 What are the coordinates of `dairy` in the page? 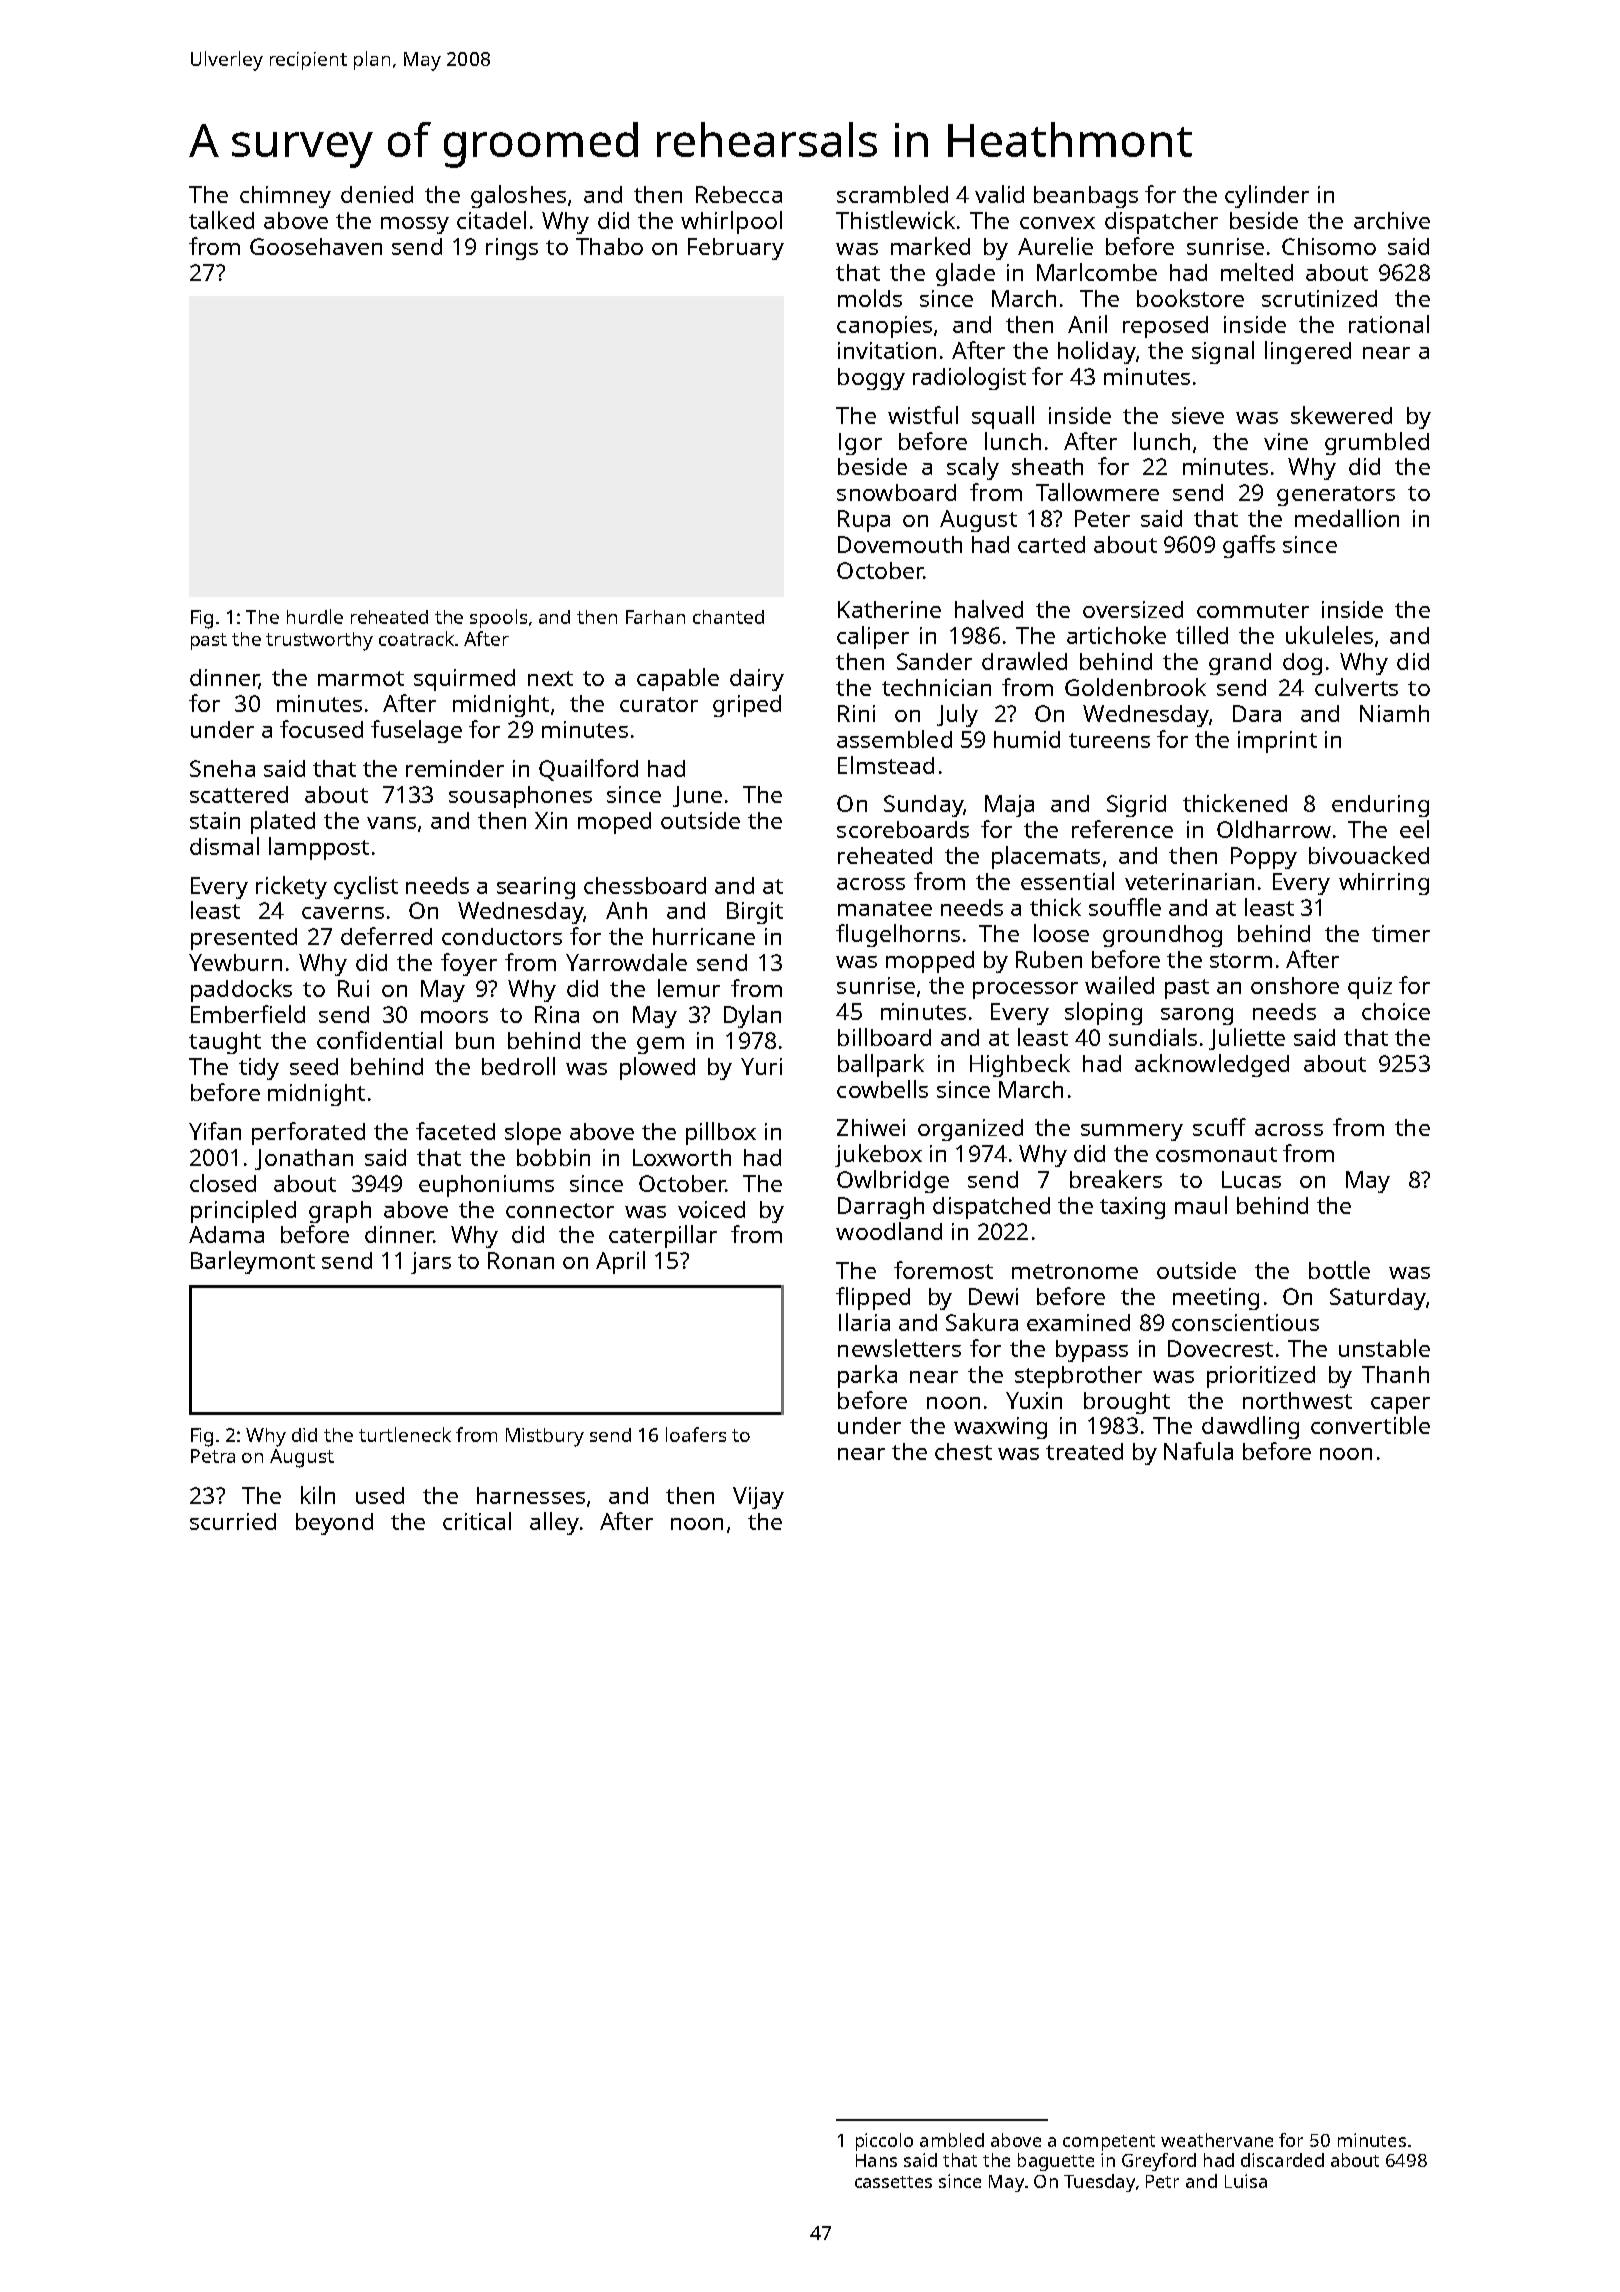 It's located at (757, 680).
